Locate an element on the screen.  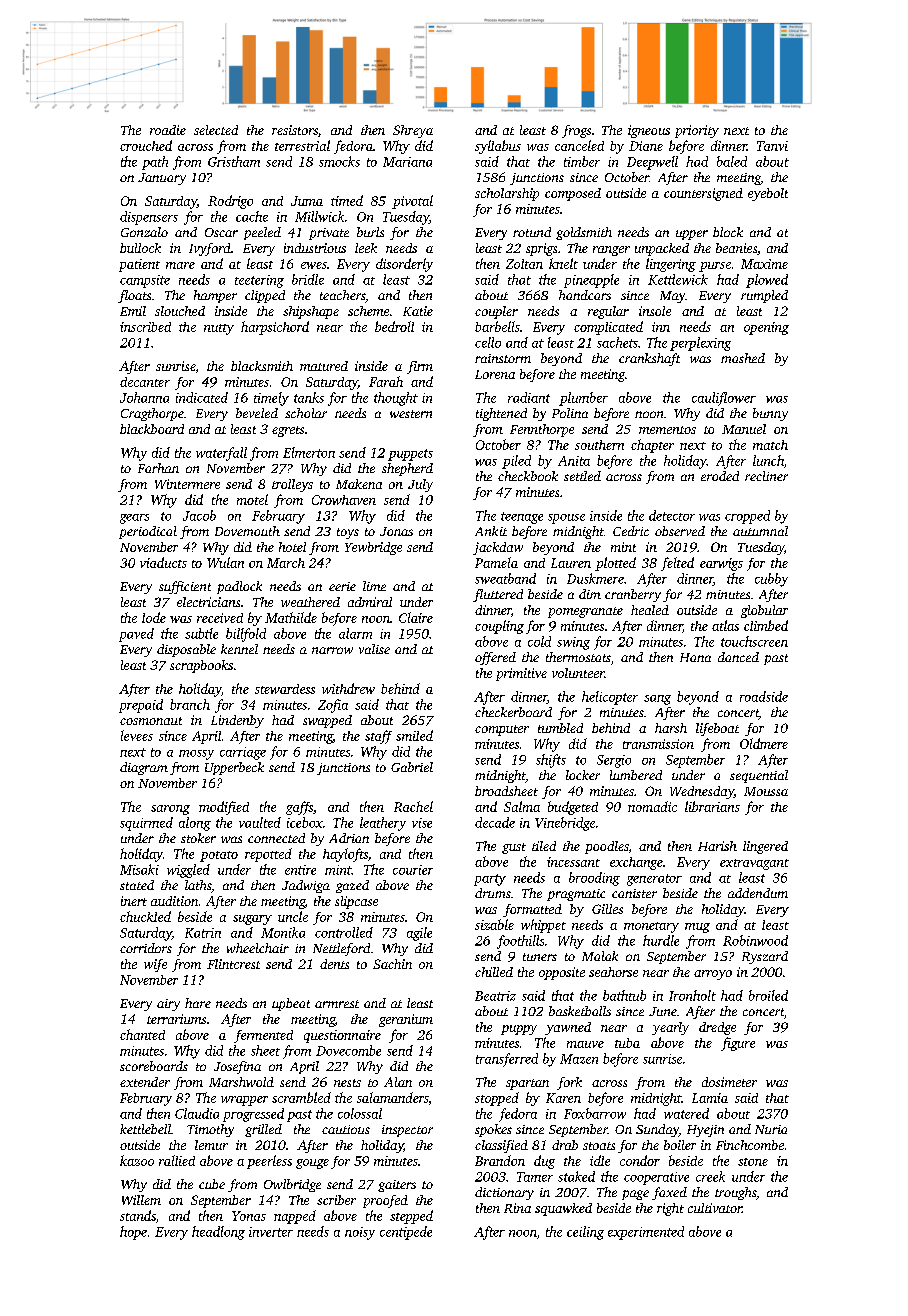
thermostats is located at coordinates (578, 657).
